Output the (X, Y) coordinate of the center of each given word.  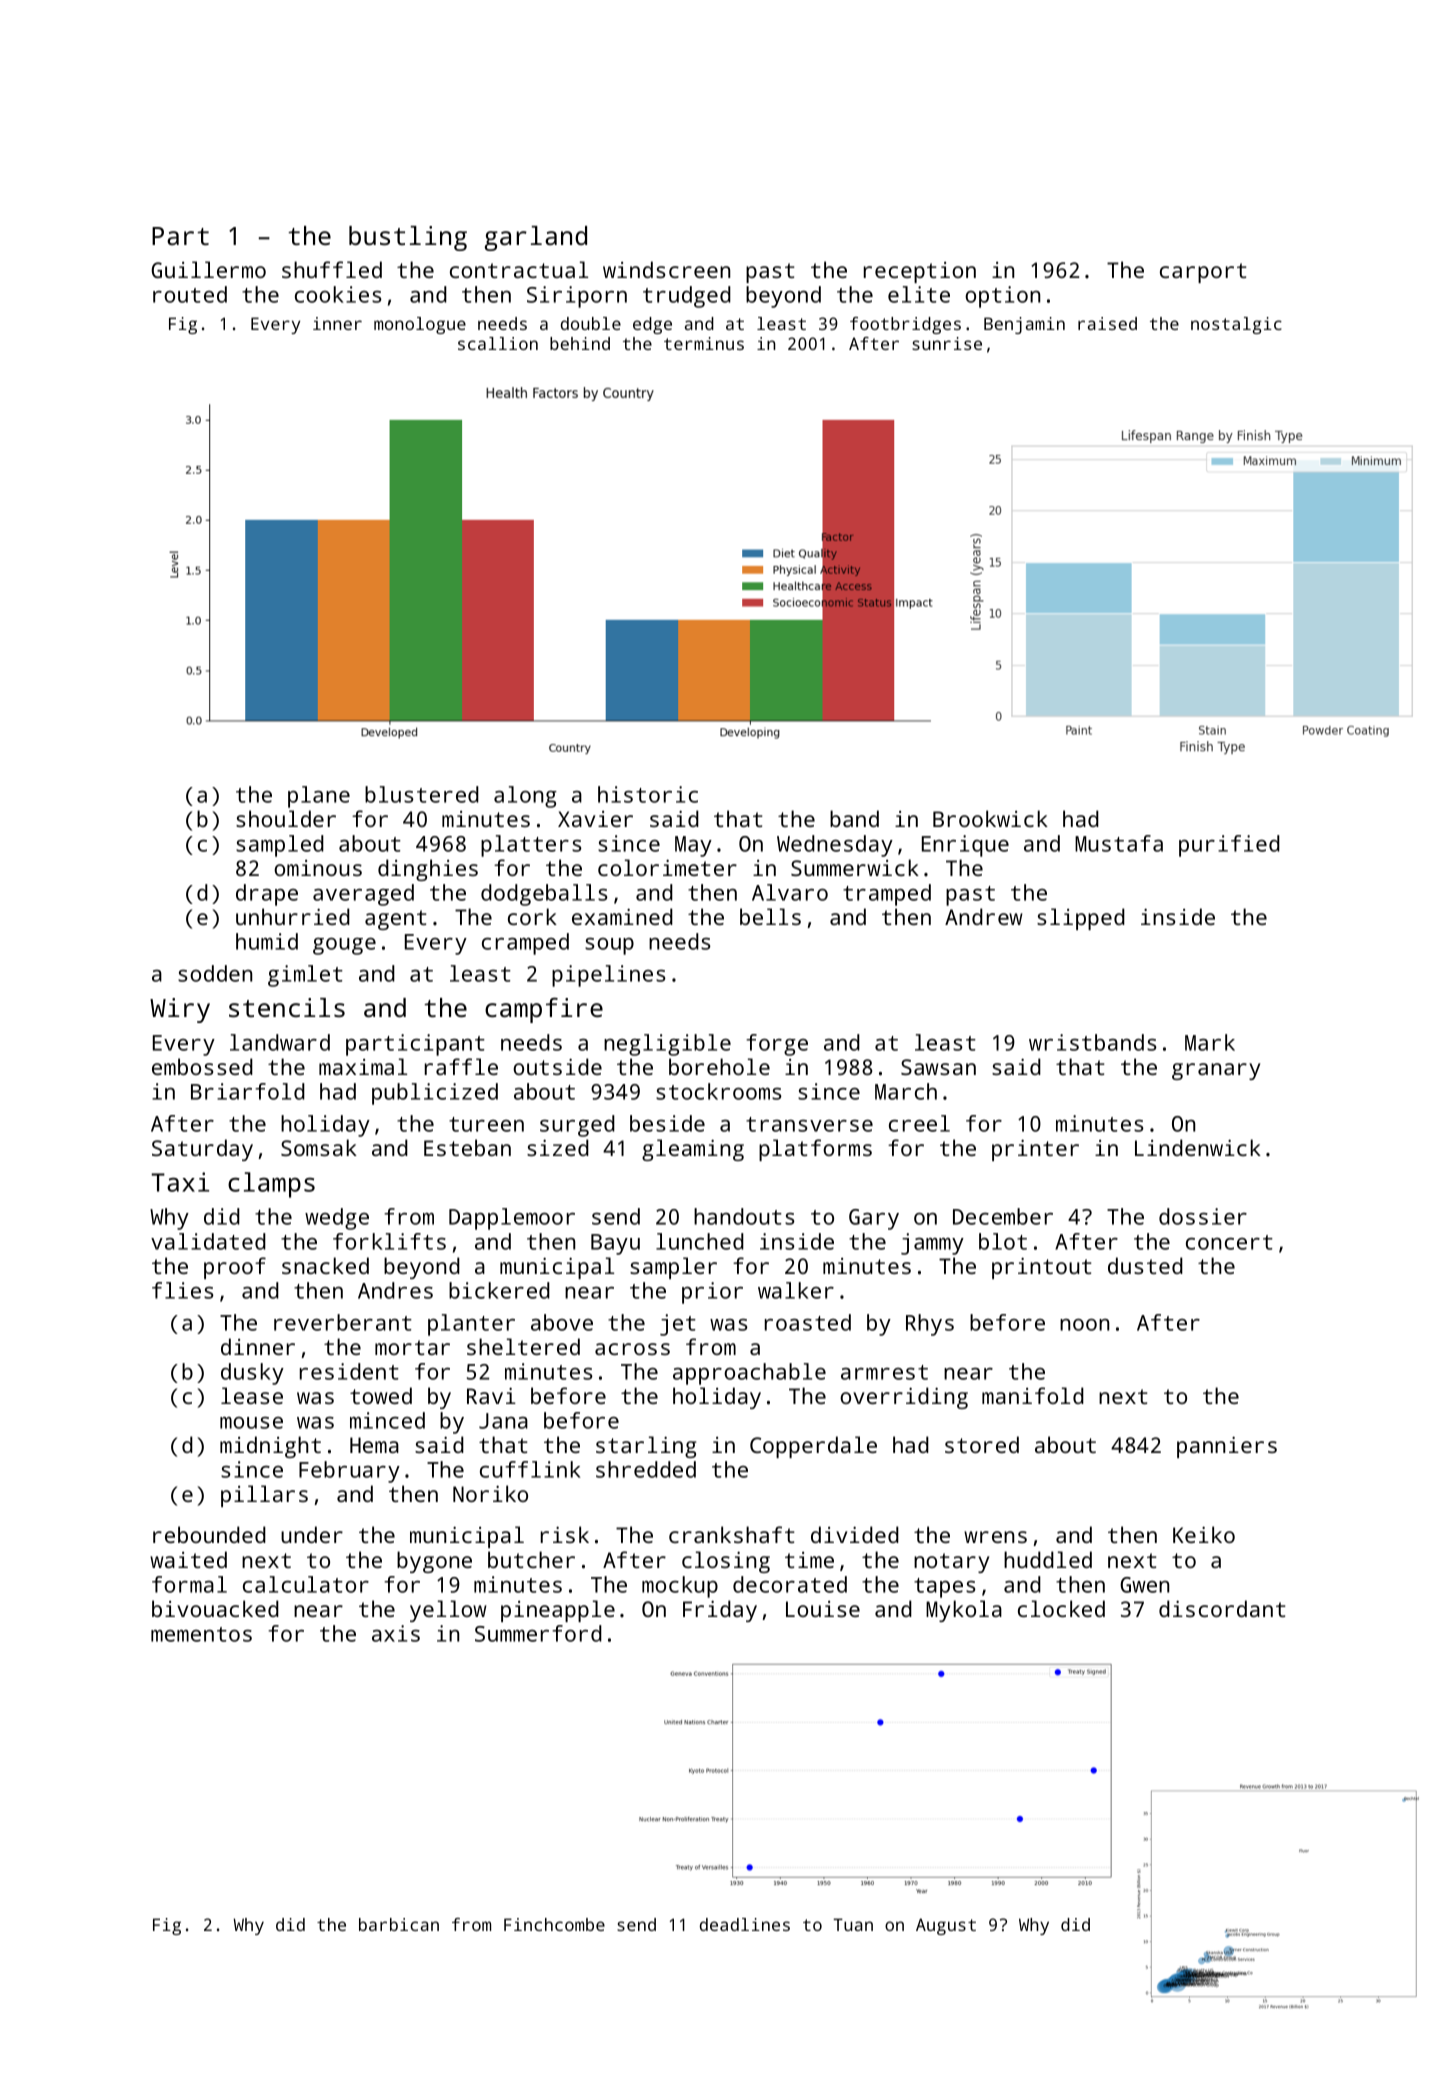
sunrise (947, 343)
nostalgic (1236, 325)
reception (920, 272)
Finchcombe (554, 1924)
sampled (280, 846)
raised (1107, 323)
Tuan (853, 1924)
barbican (399, 1924)
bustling (408, 238)
